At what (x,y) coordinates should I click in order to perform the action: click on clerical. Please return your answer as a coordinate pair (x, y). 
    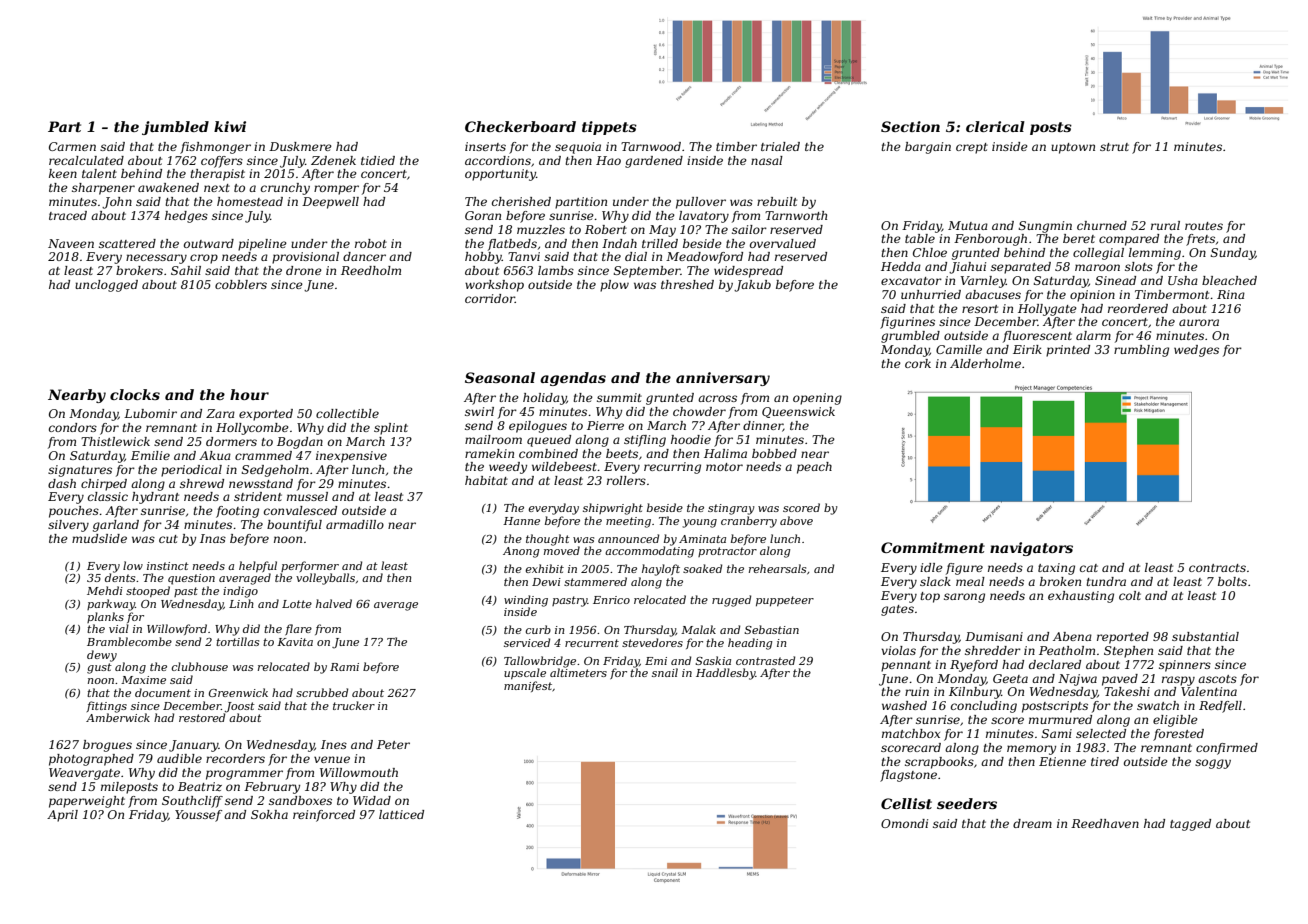
    Looking at the image, I should click on (995, 126).
